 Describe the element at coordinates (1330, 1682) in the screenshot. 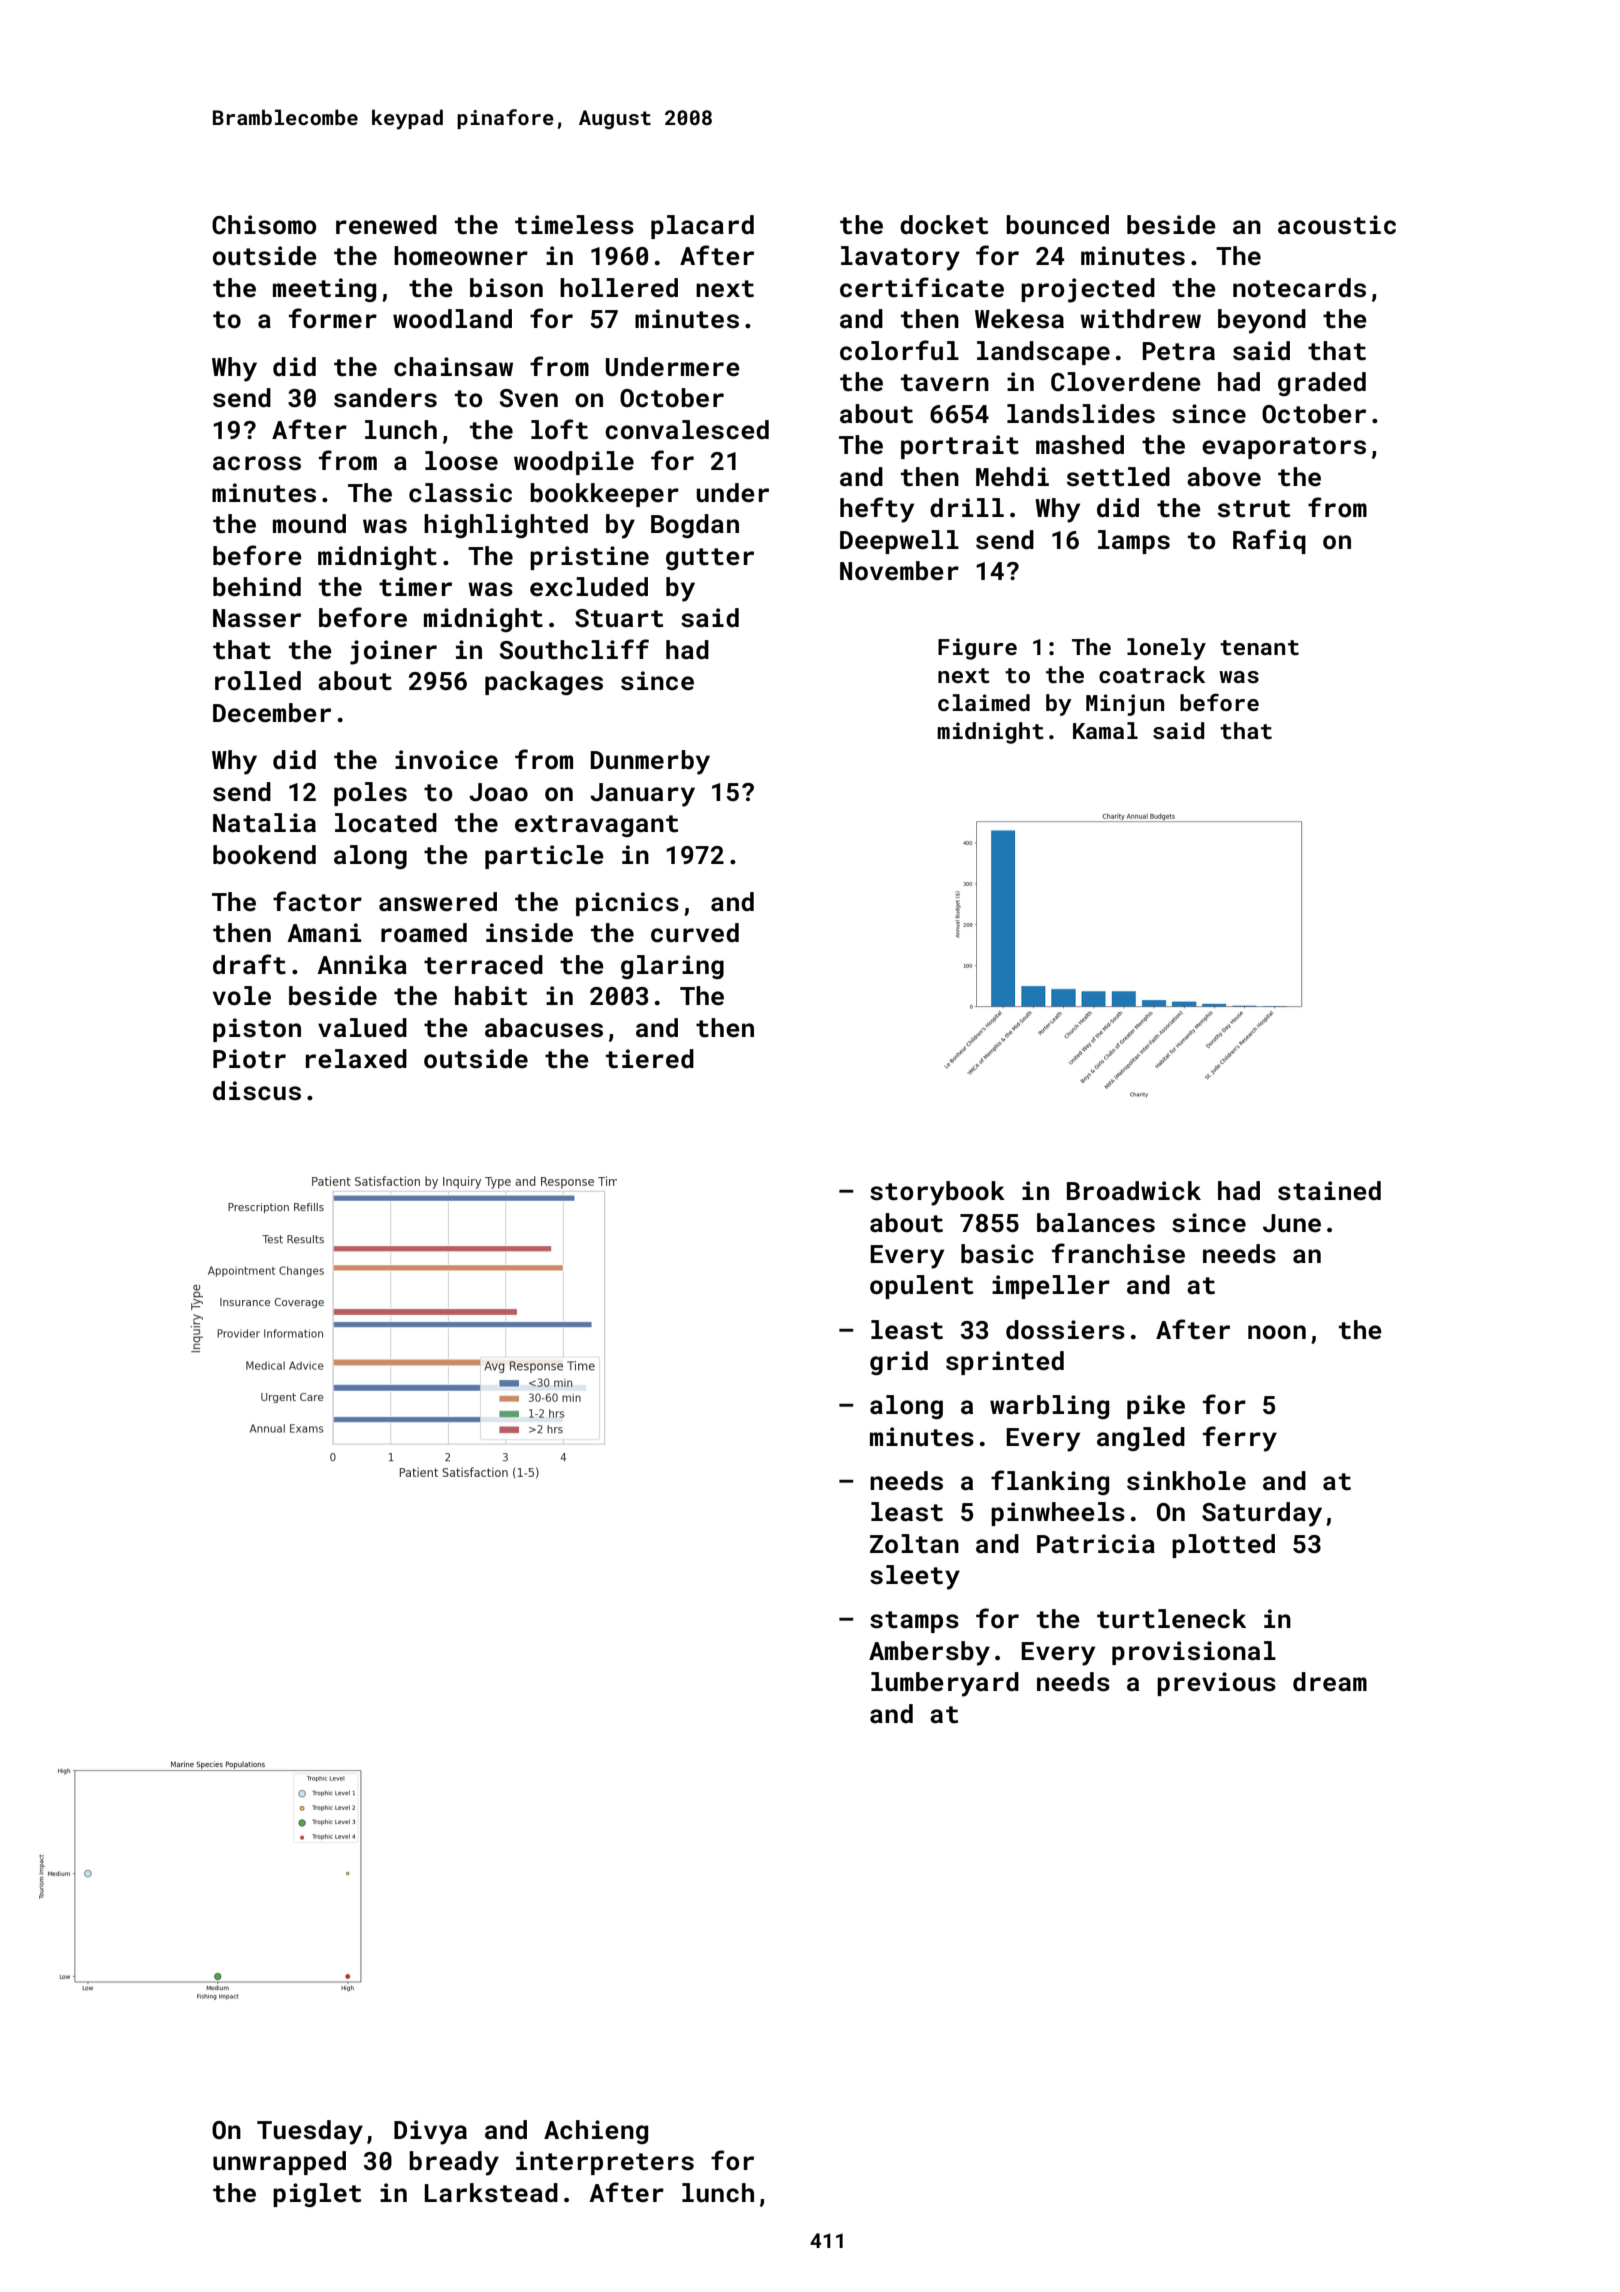

I see `dream` at that location.
